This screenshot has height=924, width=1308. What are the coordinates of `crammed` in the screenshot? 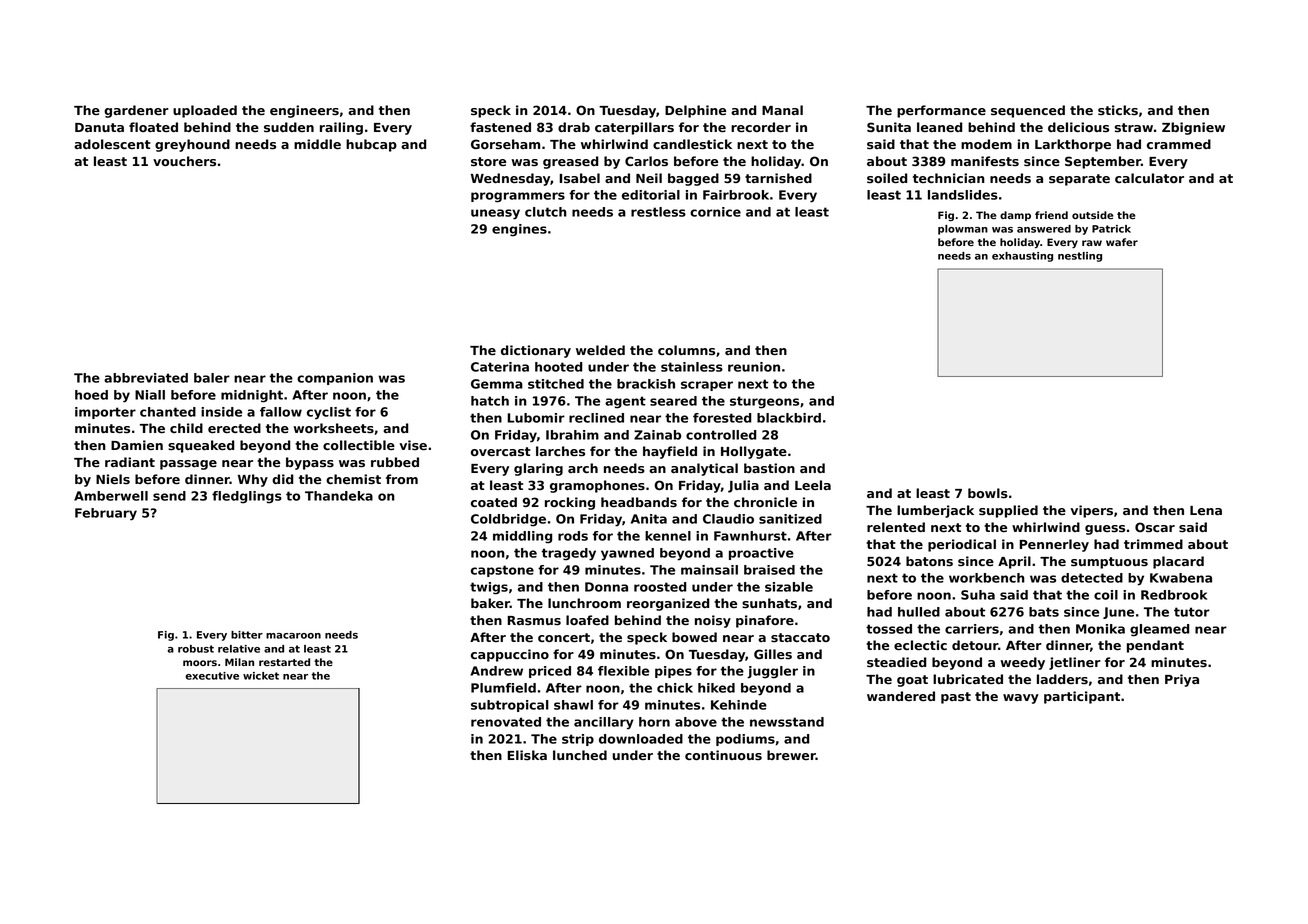 It's located at (1179, 144).
